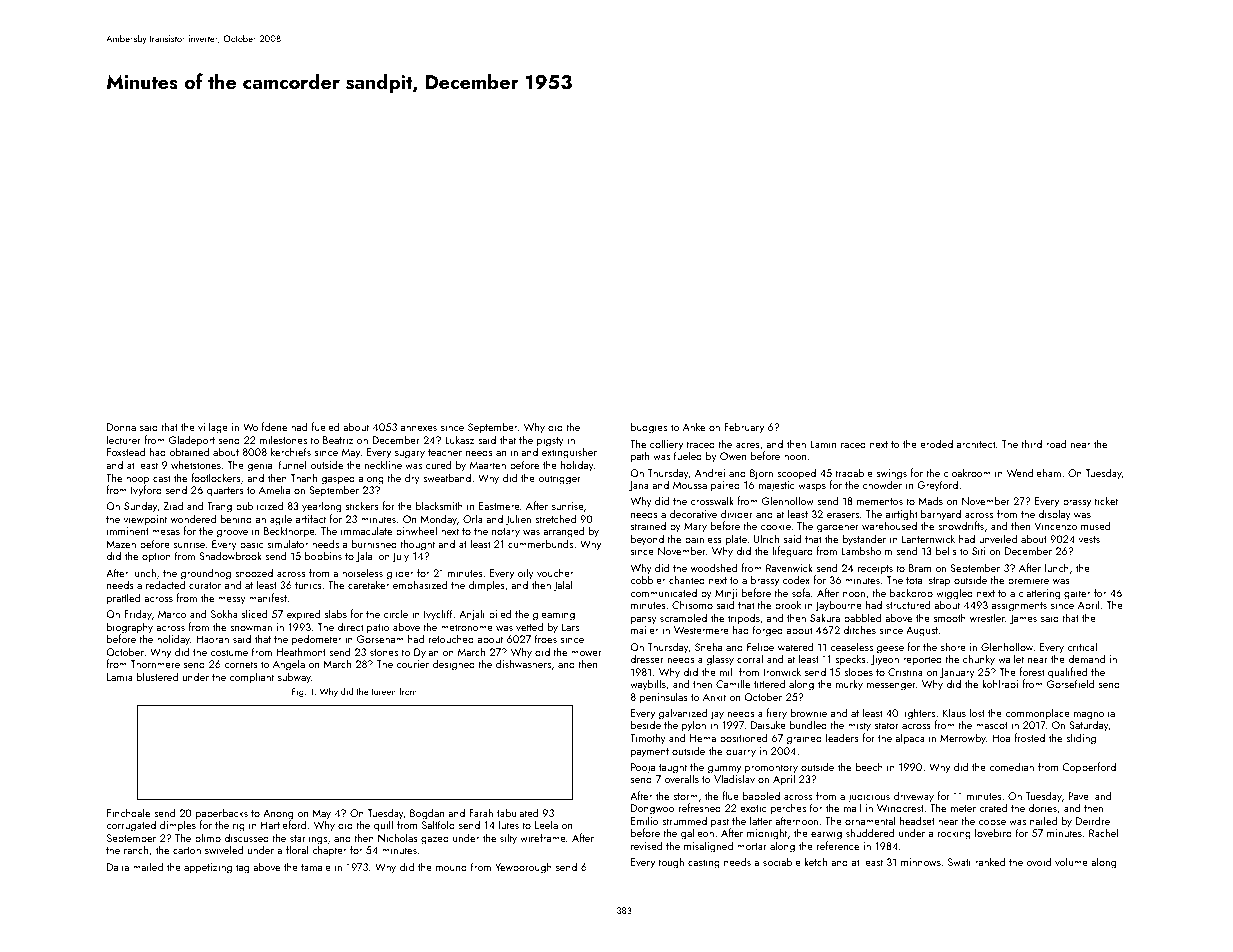 The width and height of the screenshot is (1233, 952). I want to click on Westermere, so click(701, 630).
